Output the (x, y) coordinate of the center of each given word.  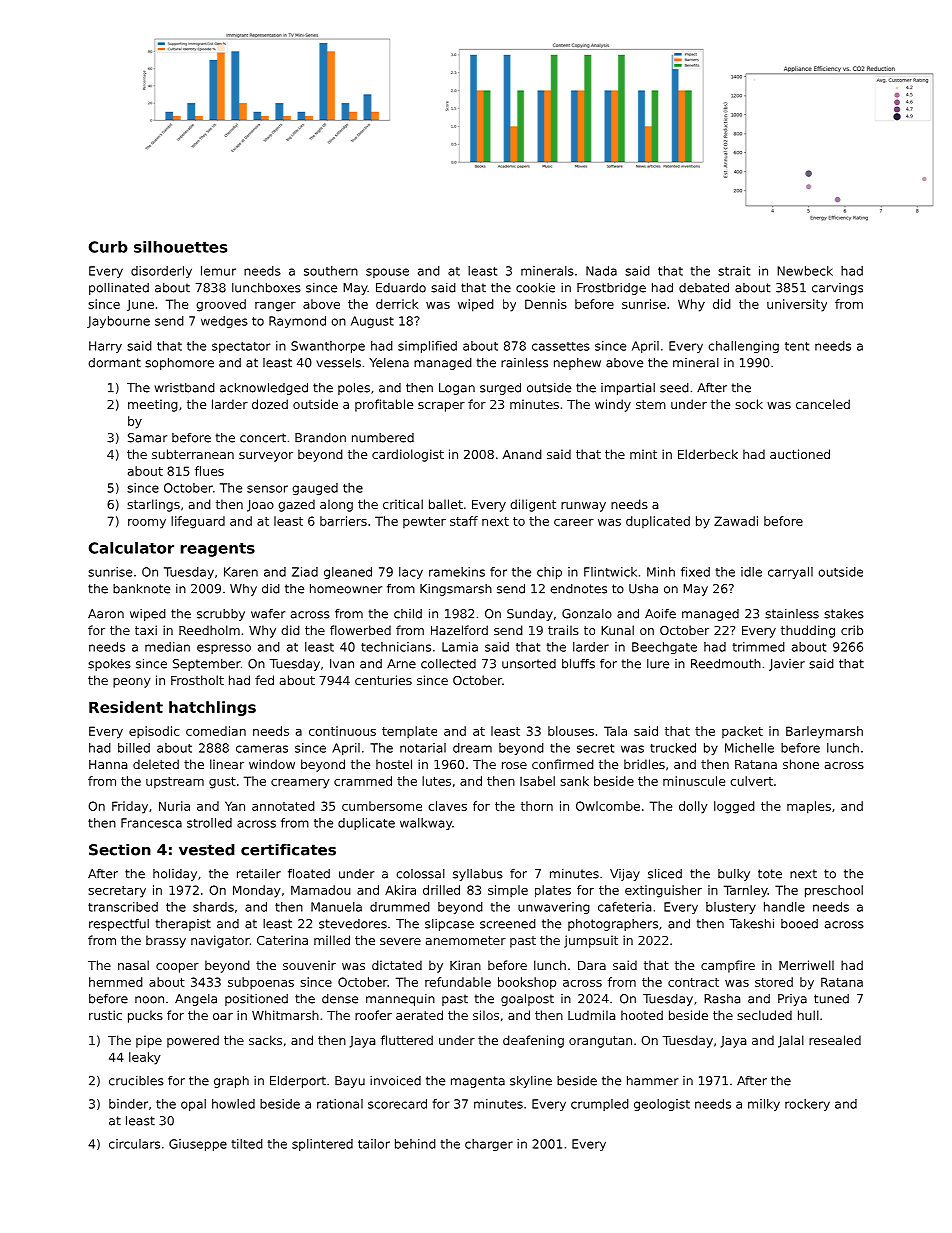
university (797, 305)
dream (472, 748)
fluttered (407, 1040)
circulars (134, 1144)
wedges (224, 322)
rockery (807, 1105)
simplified (427, 347)
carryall (790, 573)
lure (658, 664)
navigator (220, 941)
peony (132, 683)
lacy (411, 573)
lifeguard (198, 522)
